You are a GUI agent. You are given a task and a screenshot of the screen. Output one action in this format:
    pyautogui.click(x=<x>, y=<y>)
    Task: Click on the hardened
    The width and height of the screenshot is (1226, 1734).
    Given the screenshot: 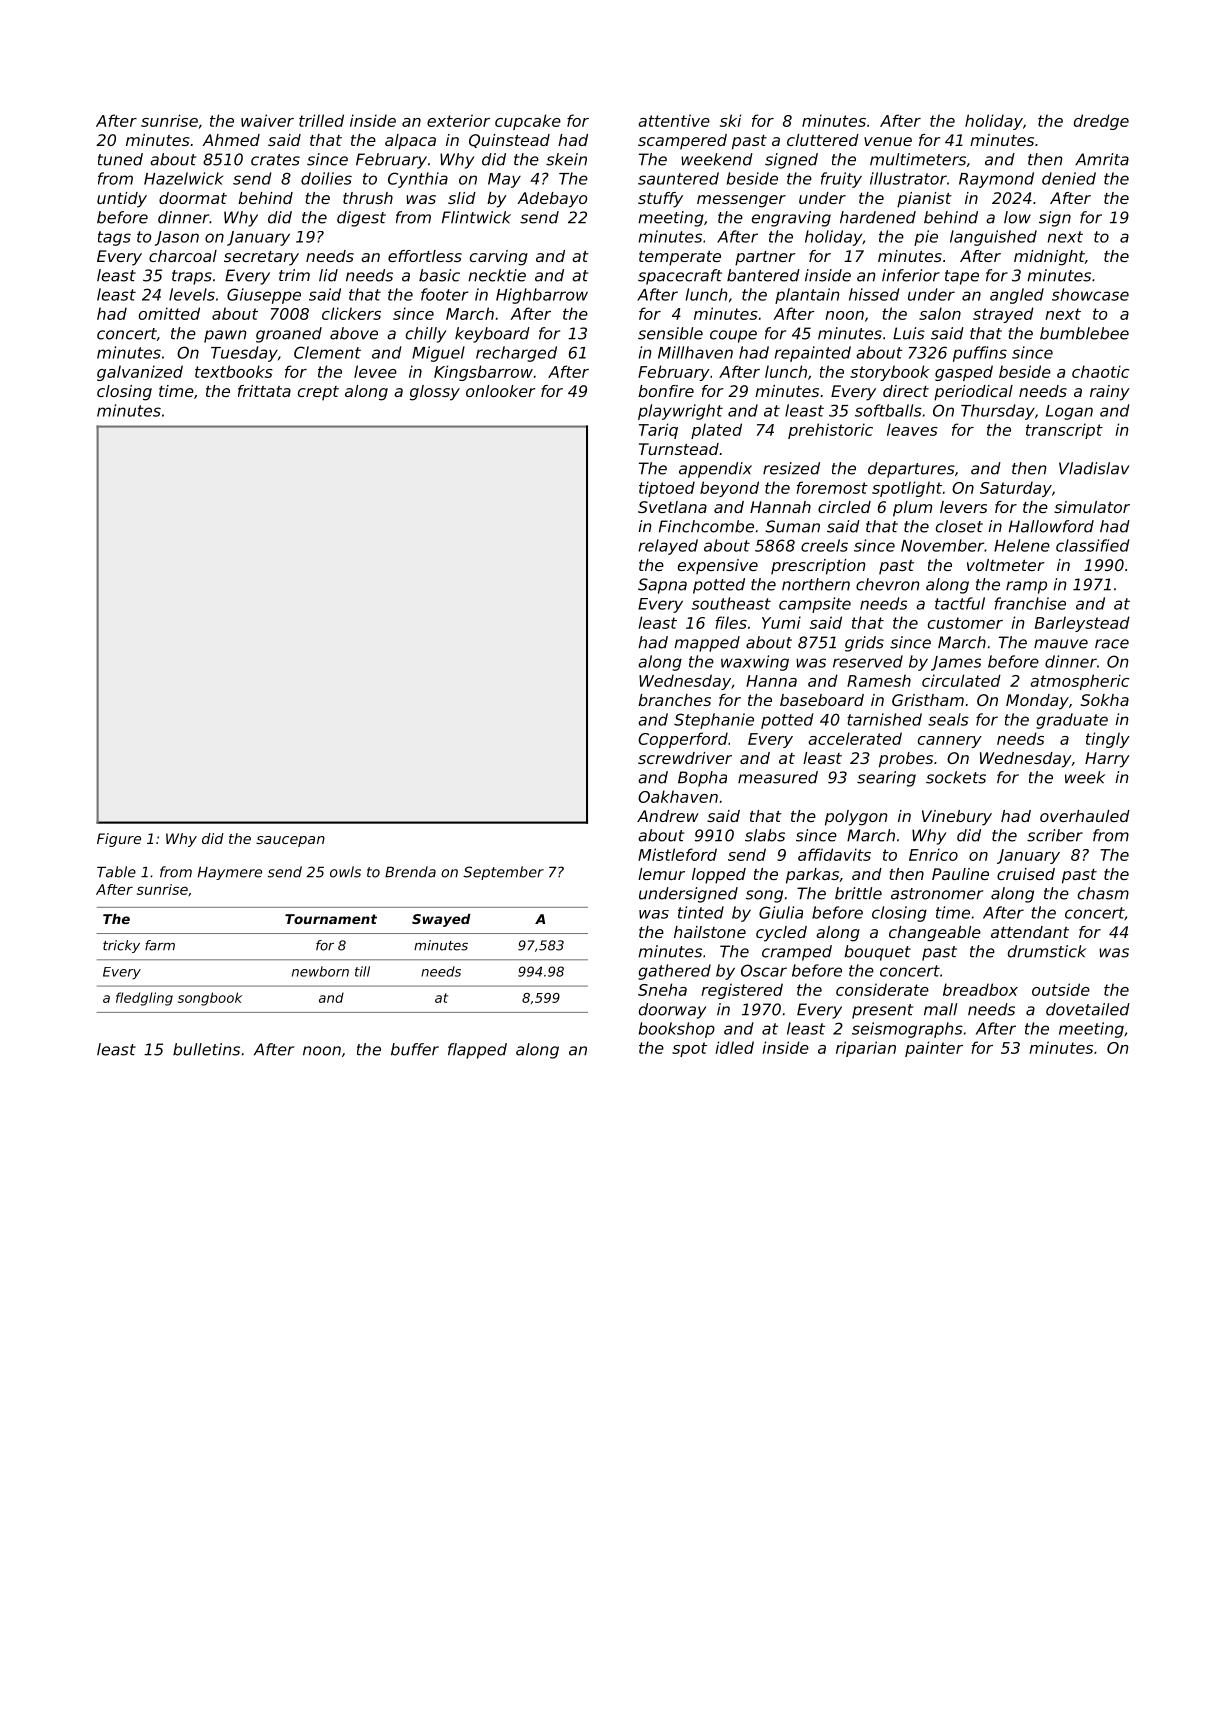 What is the action you would take?
    pyautogui.click(x=878, y=217)
